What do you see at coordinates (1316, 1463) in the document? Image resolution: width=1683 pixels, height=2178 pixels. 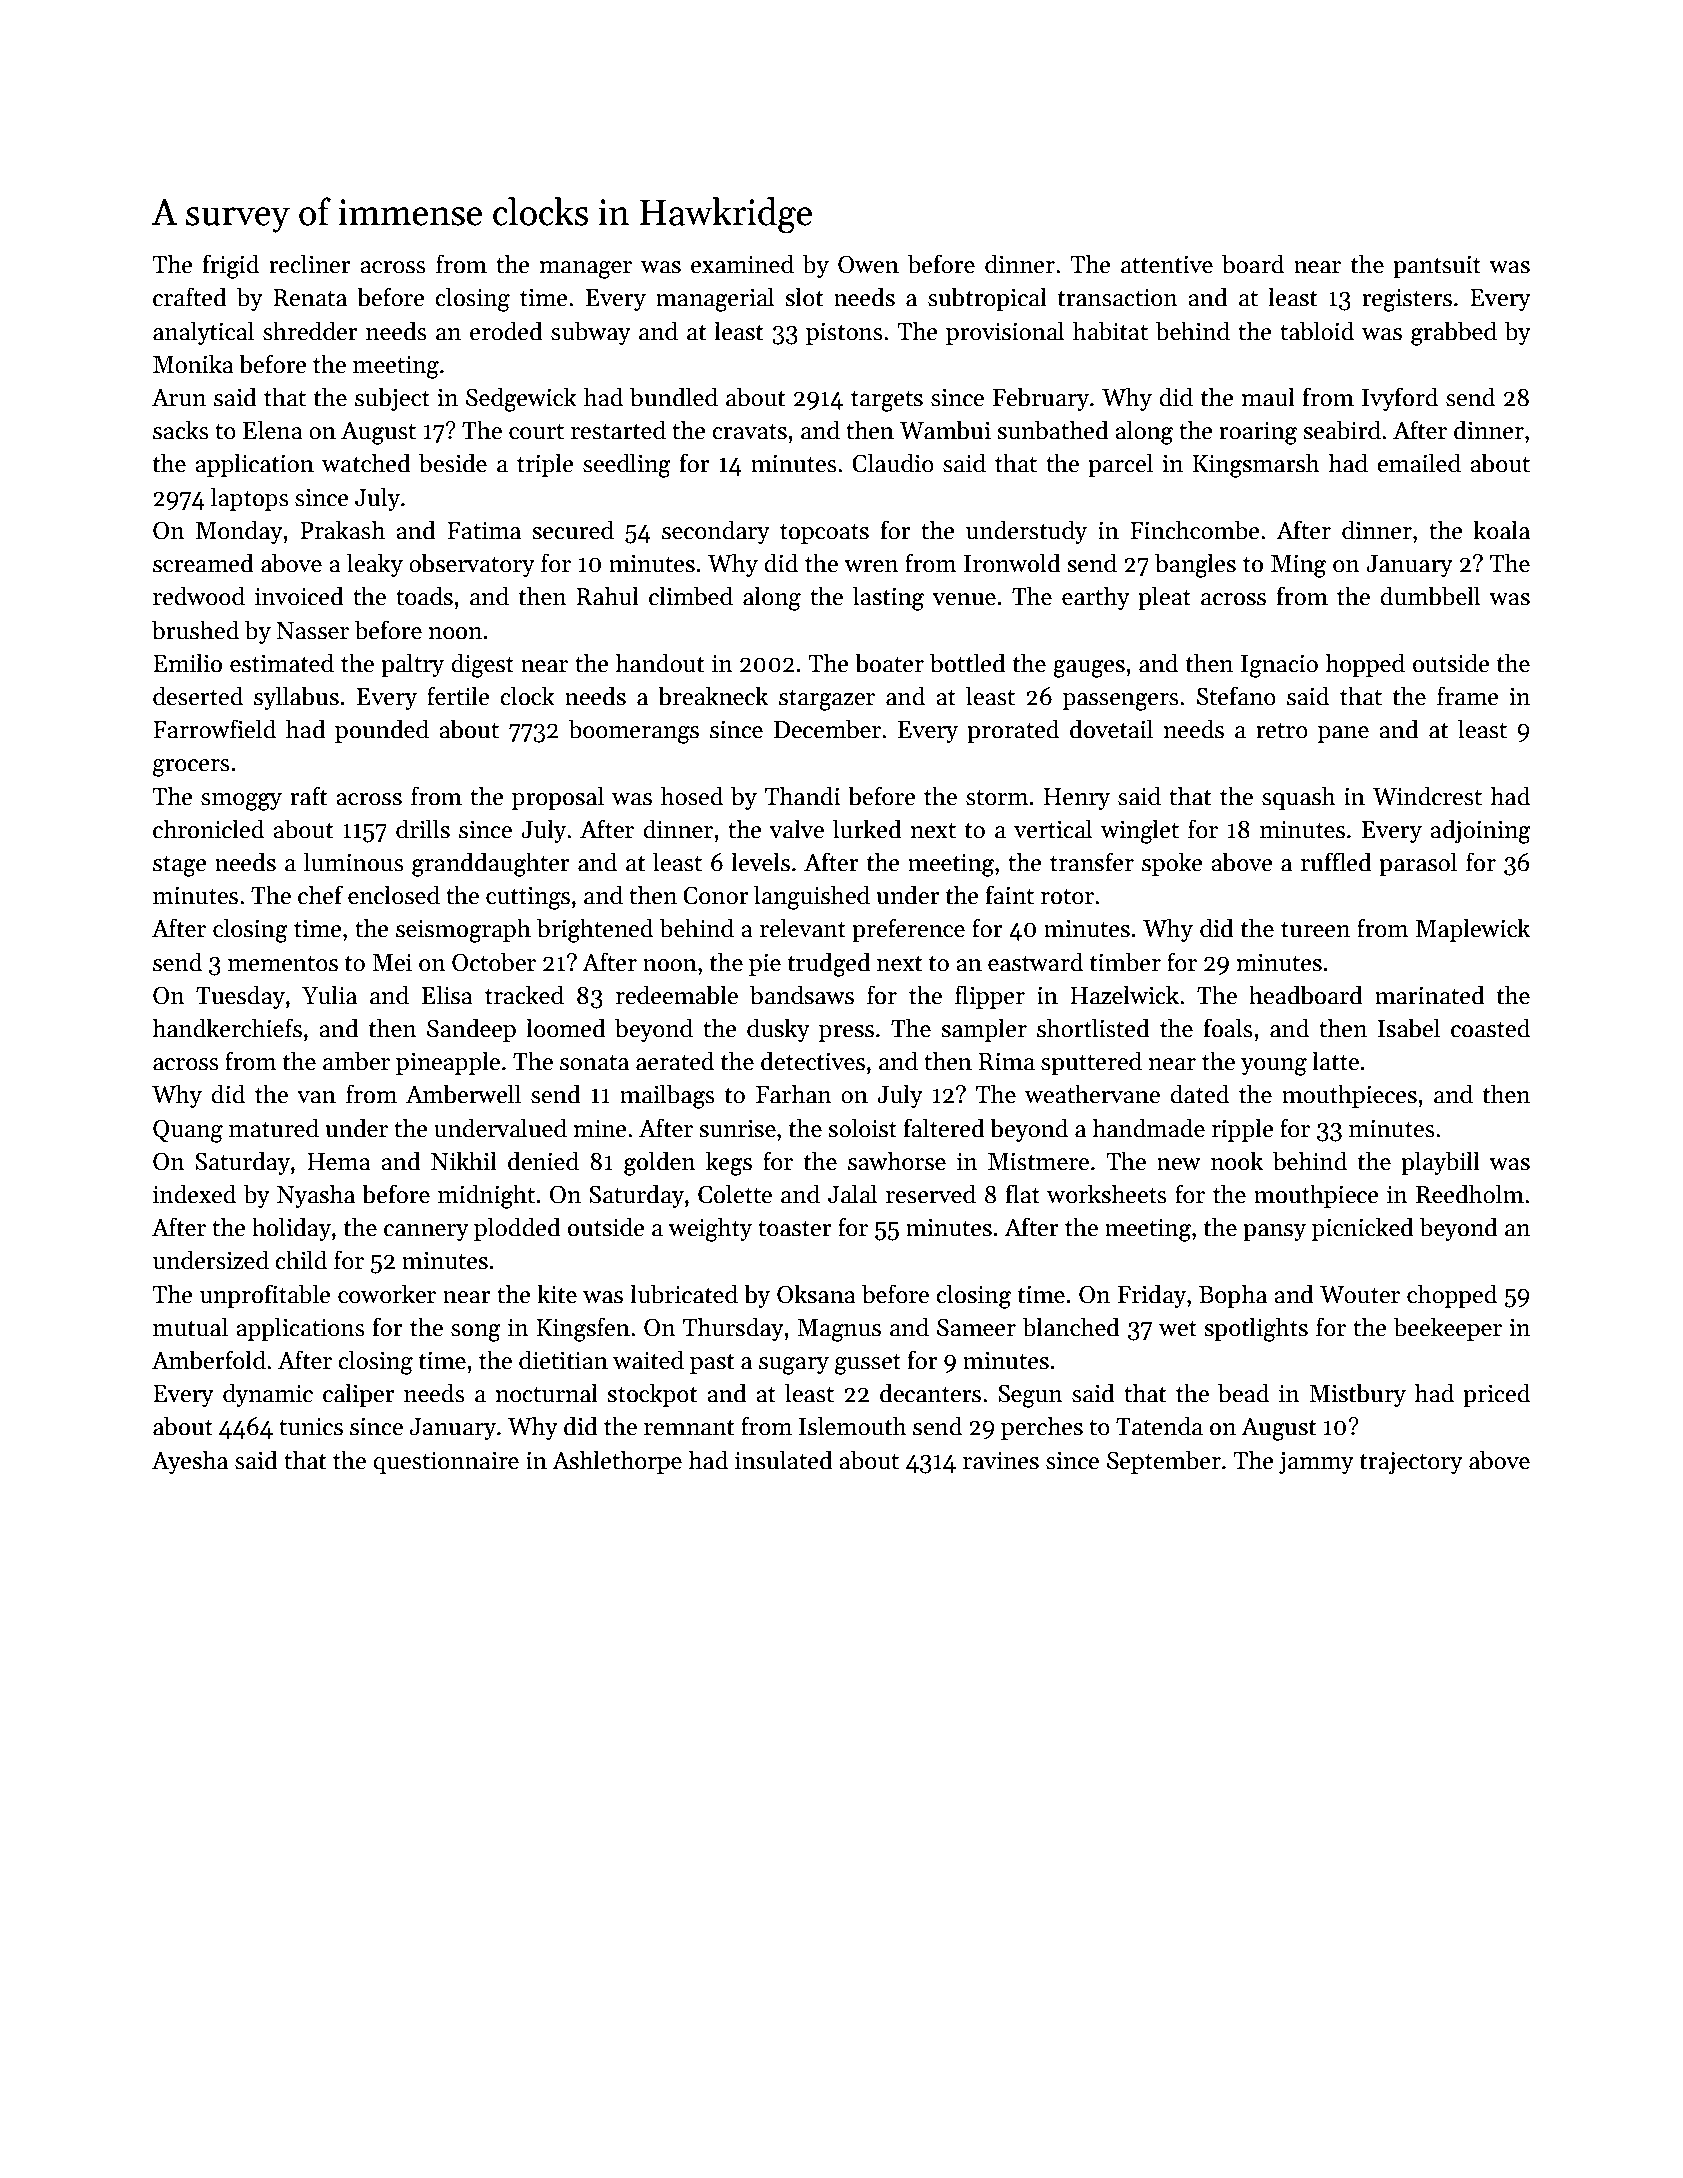 I see `jammy` at bounding box center [1316, 1463].
